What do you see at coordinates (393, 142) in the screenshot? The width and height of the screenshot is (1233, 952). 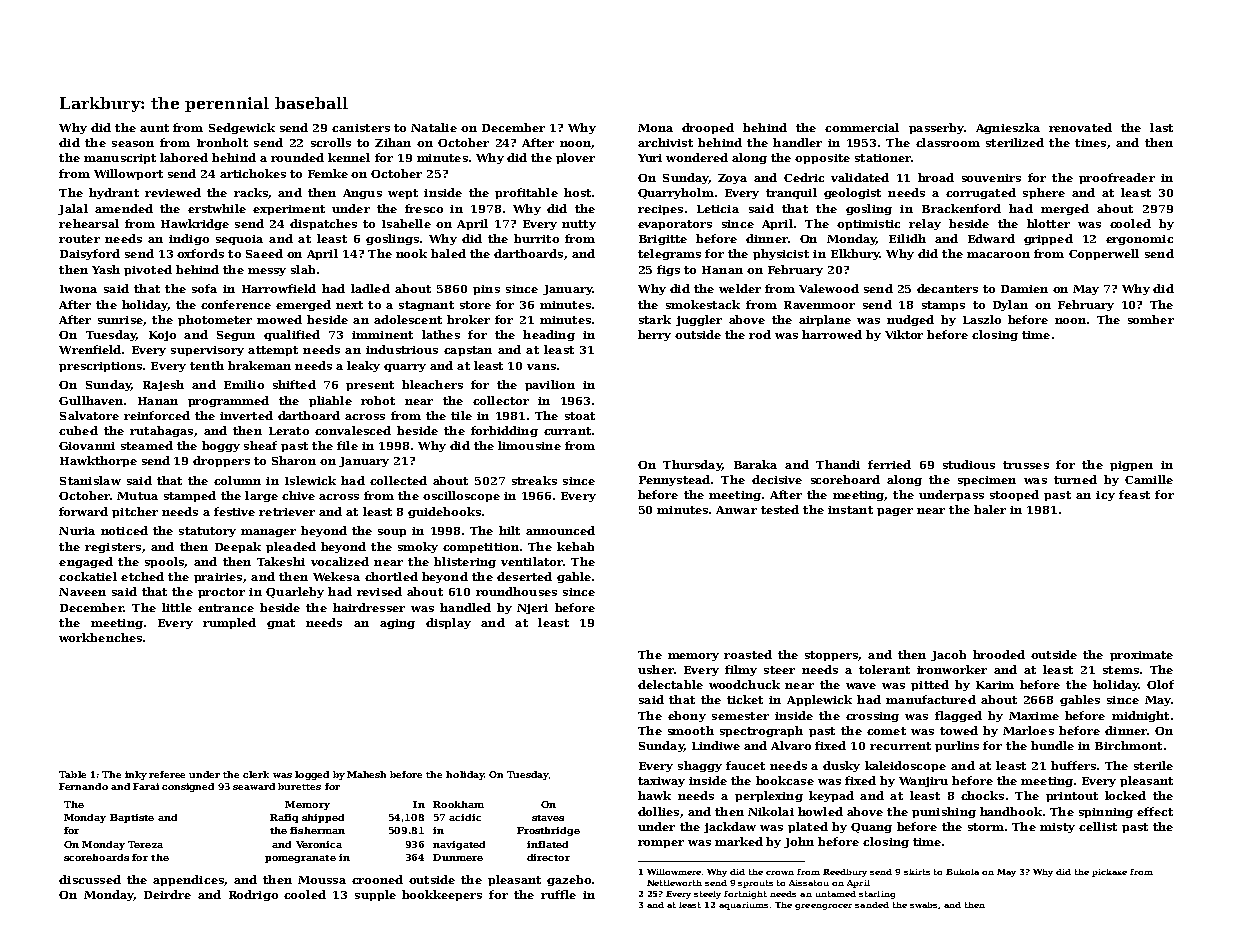 I see `Zihan` at bounding box center [393, 142].
